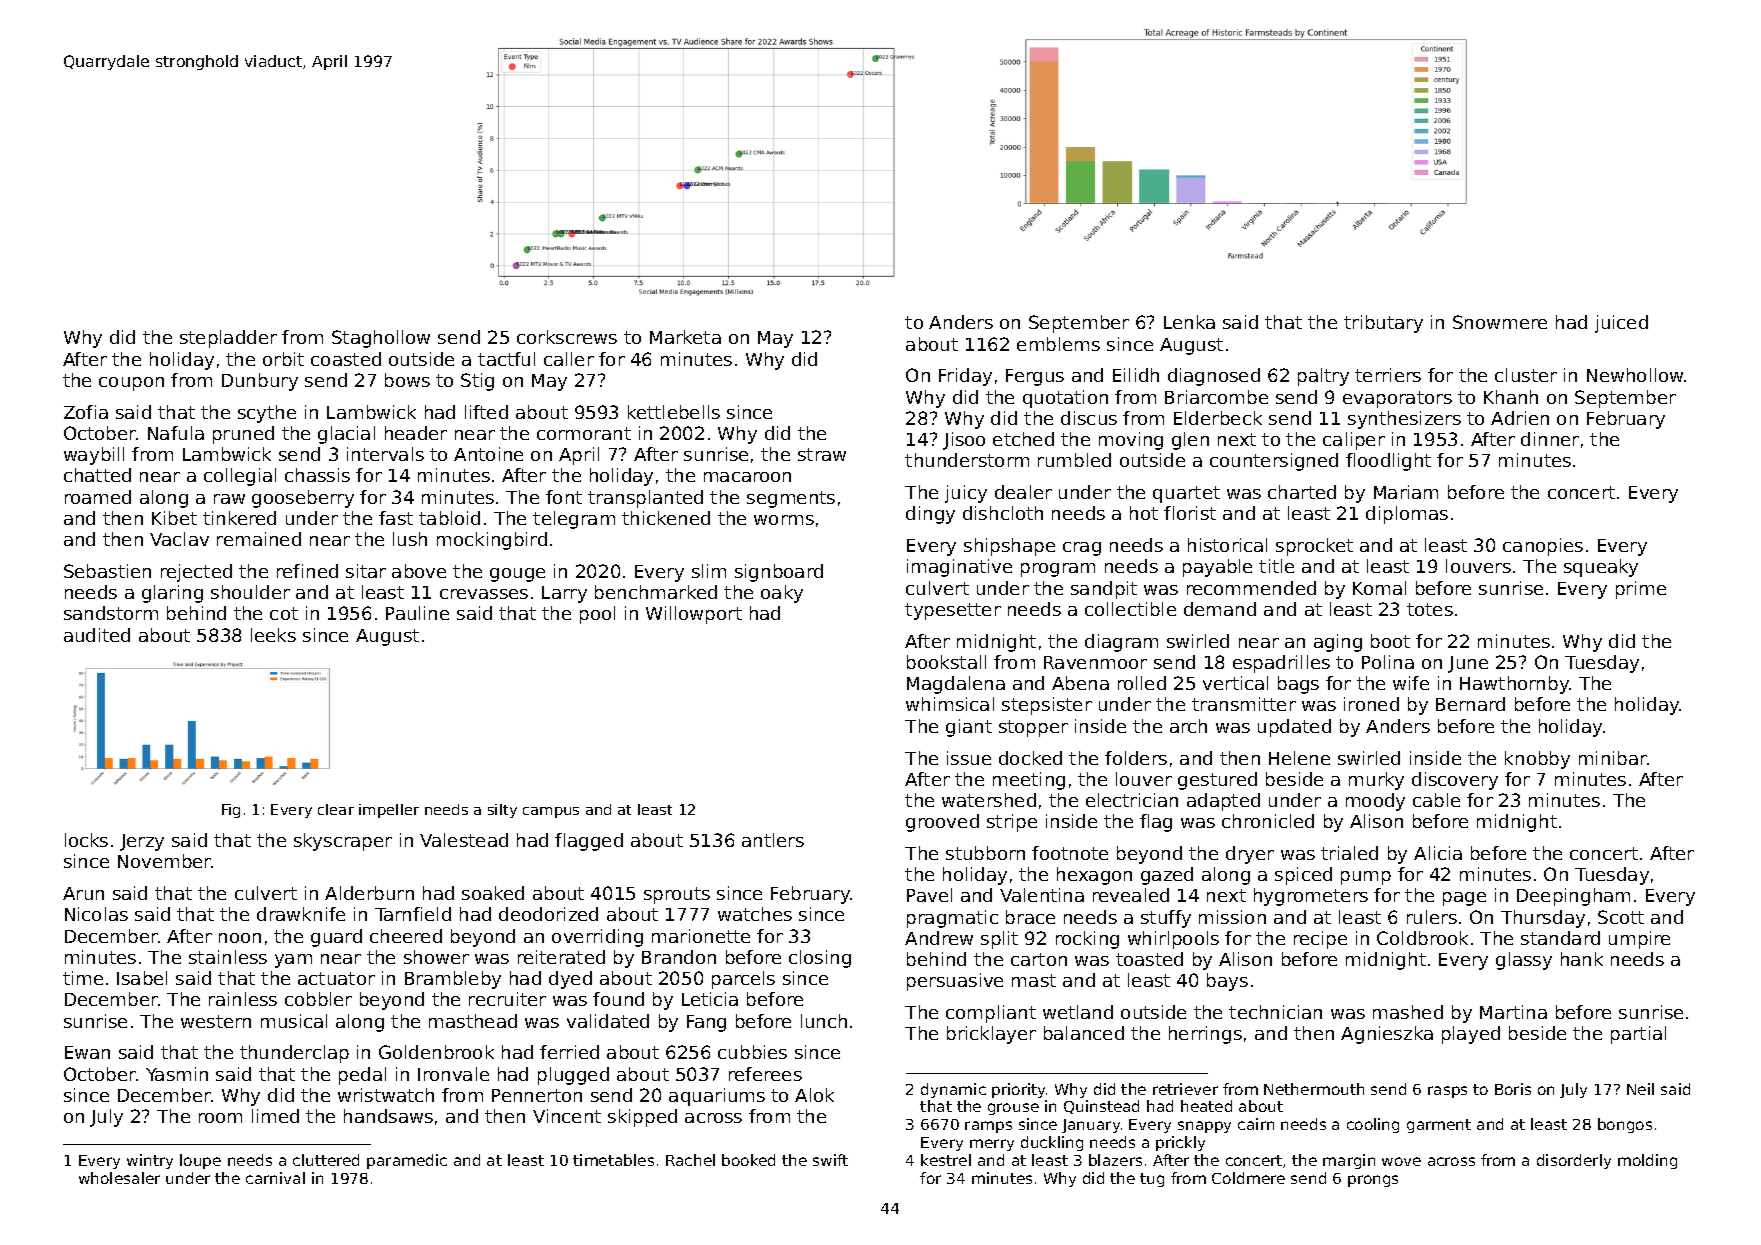 The width and height of the screenshot is (1761, 1245). I want to click on Pauline, so click(417, 613).
